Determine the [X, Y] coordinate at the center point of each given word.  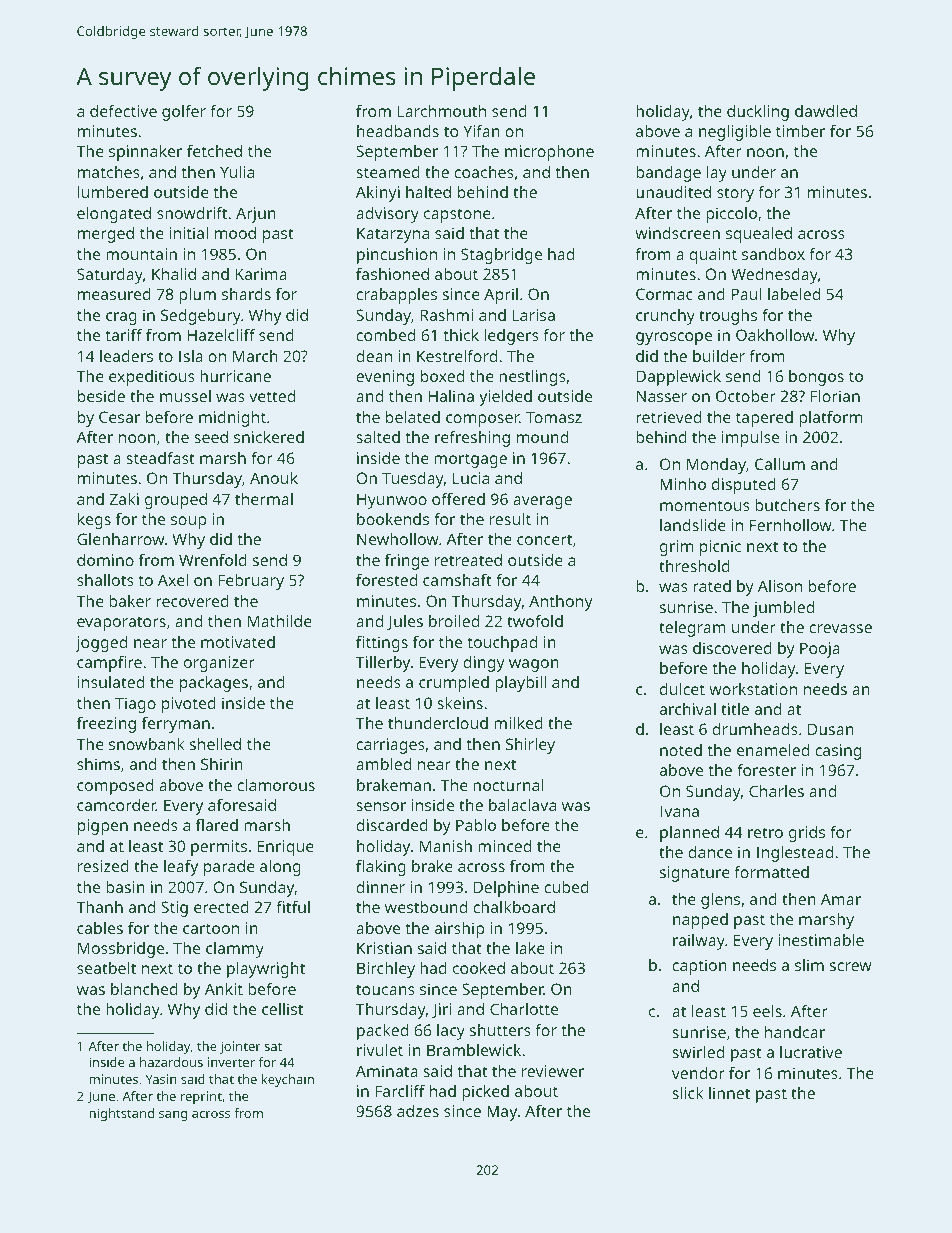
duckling [758, 113]
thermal [264, 499]
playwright [266, 970]
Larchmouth [442, 111]
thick [461, 335]
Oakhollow [775, 335]
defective [123, 111]
